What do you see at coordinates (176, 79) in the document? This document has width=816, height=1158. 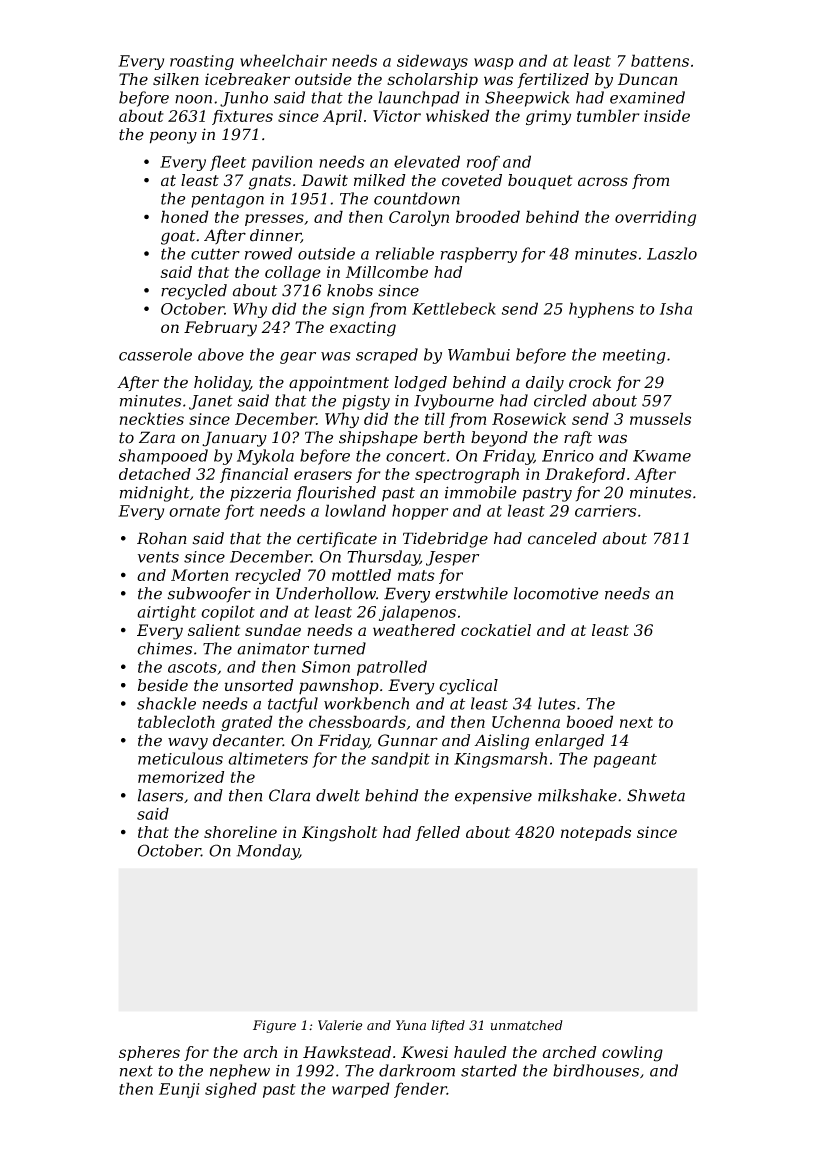 I see `silken` at bounding box center [176, 79].
